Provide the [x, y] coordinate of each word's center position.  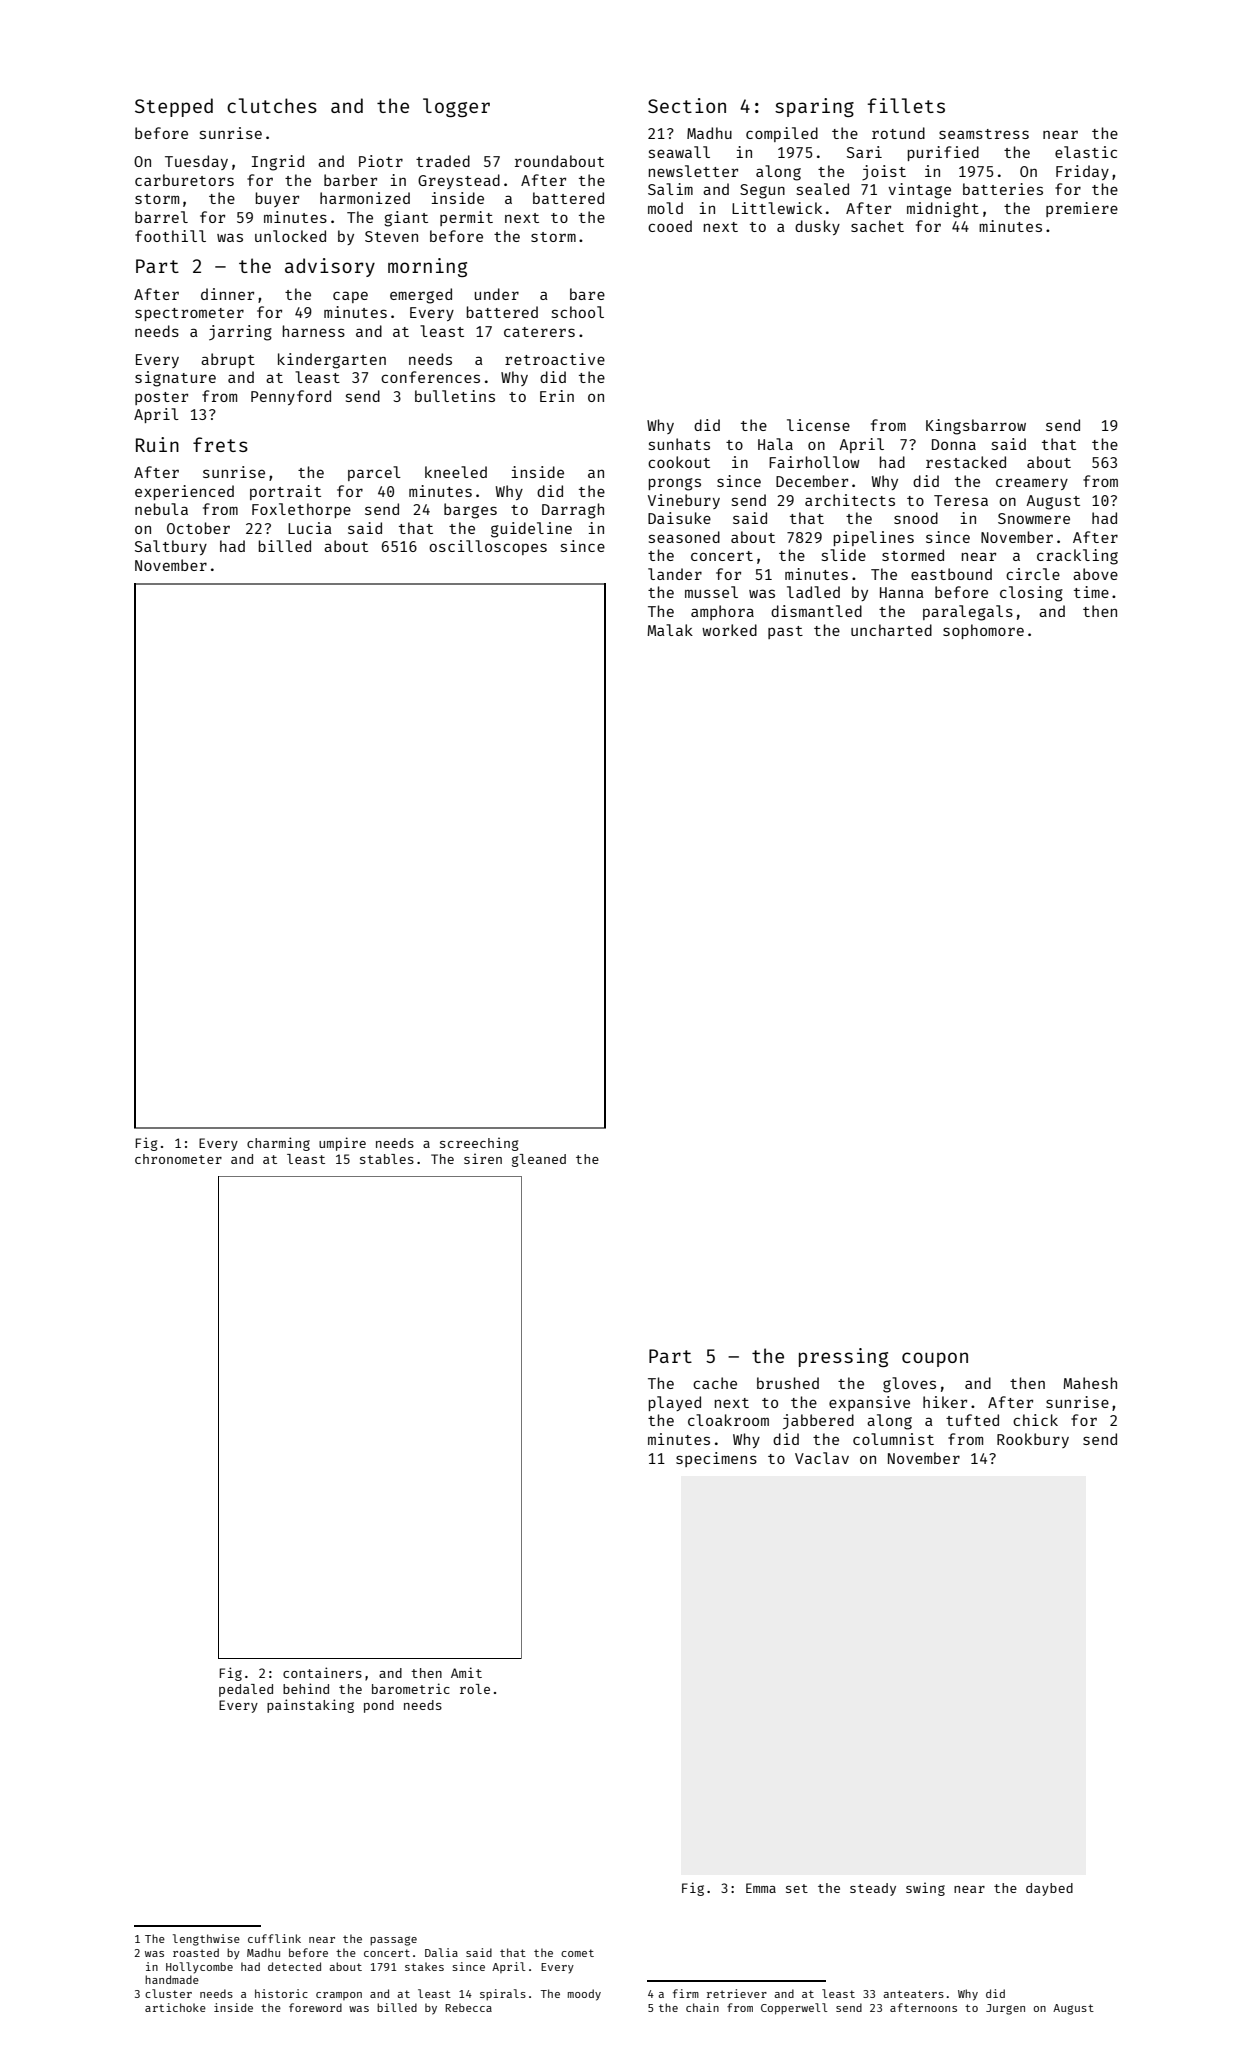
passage [393, 1941]
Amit [466, 1672]
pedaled [246, 1690]
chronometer [178, 1159]
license [818, 425]
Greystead [459, 181]
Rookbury [1033, 1440]
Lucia [310, 528]
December [812, 481]
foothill [170, 236]
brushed [788, 1383]
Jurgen [1005, 2009]
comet [577, 1953]
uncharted [891, 630]
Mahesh [1090, 1383]
